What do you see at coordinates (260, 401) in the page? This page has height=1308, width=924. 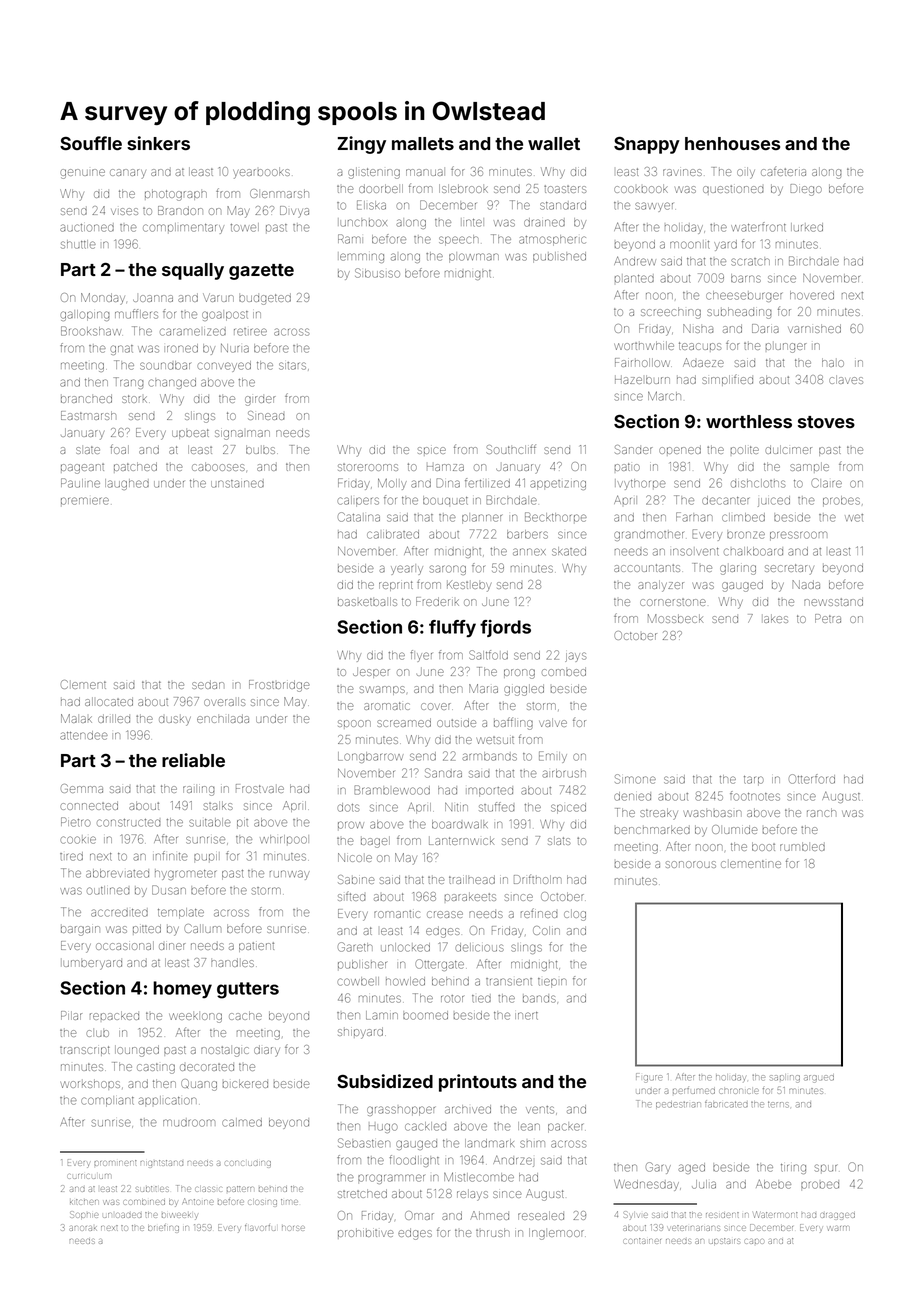 I see `girder` at bounding box center [260, 401].
